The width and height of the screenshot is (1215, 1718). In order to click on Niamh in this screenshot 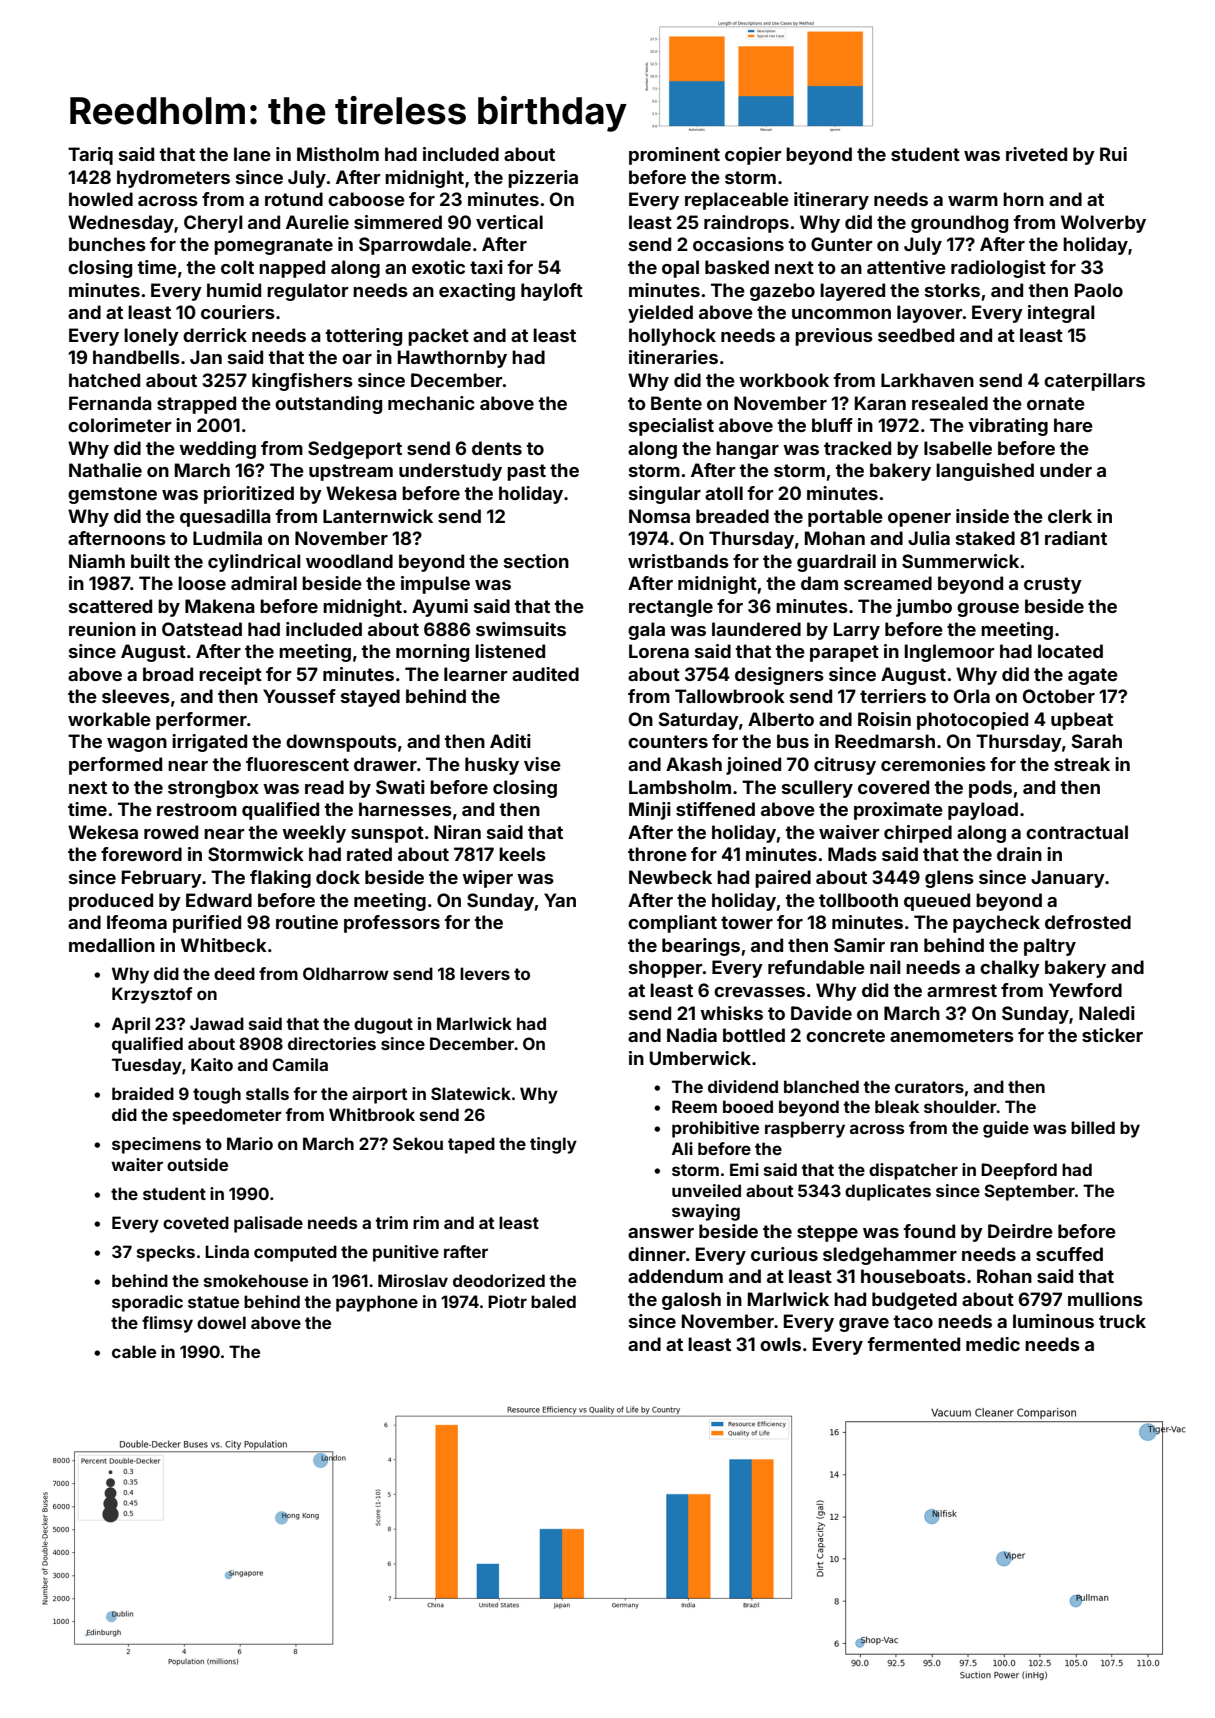, I will do `click(97, 561)`.
